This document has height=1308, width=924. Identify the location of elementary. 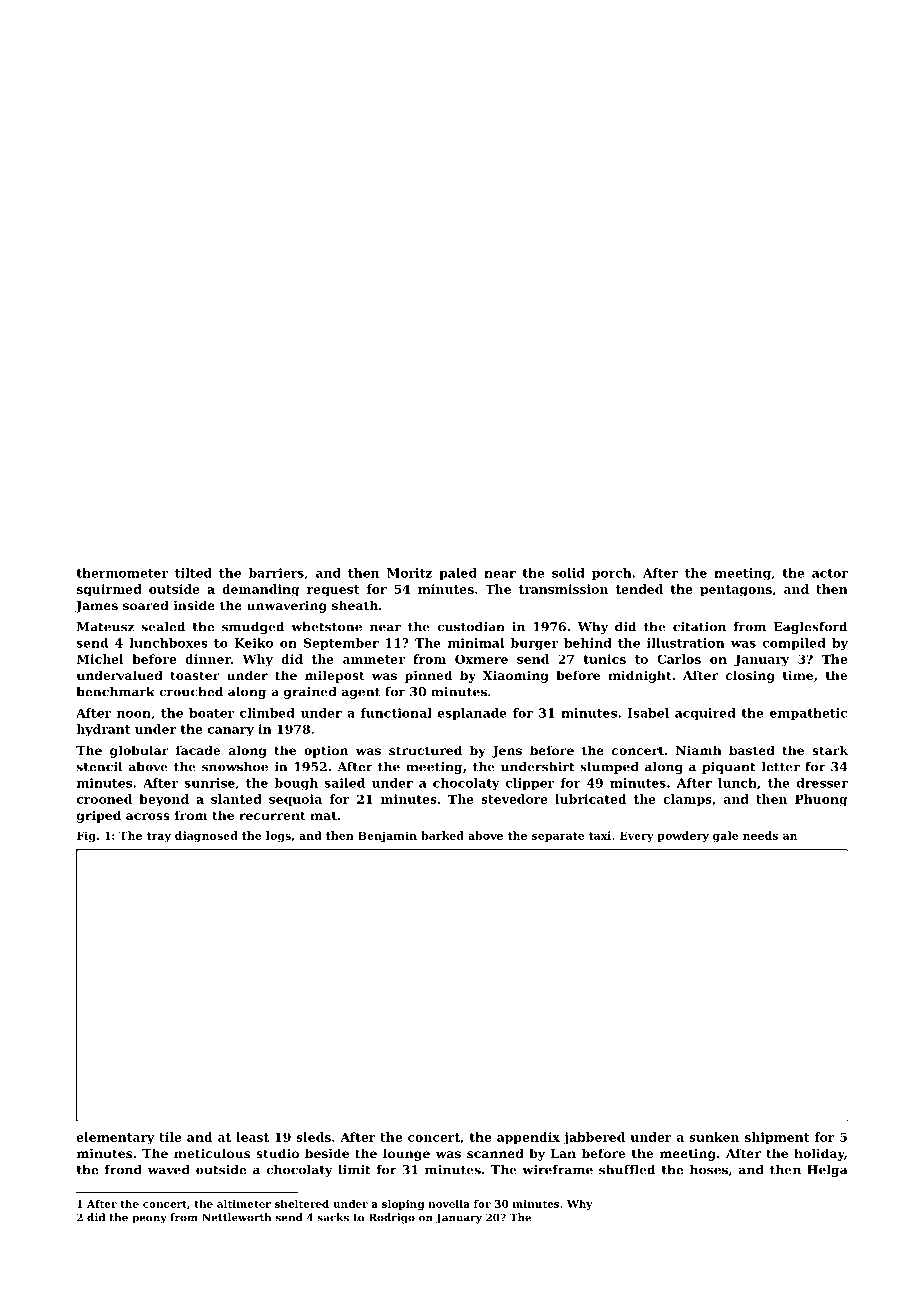
(116, 1138).
